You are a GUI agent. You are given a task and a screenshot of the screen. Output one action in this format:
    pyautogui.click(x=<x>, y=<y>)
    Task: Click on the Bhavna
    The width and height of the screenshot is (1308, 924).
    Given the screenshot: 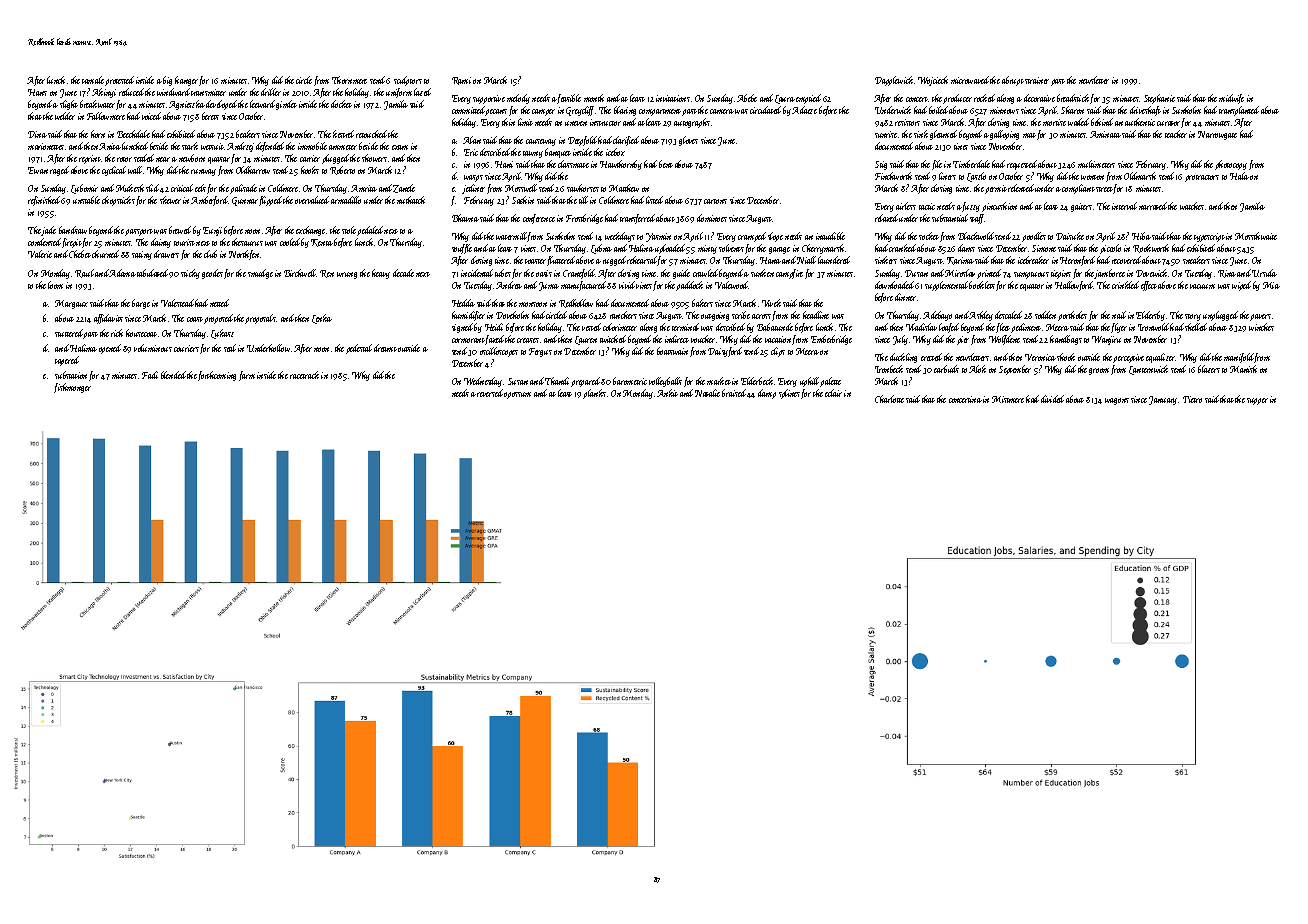 What is the action you would take?
    pyautogui.click(x=465, y=218)
